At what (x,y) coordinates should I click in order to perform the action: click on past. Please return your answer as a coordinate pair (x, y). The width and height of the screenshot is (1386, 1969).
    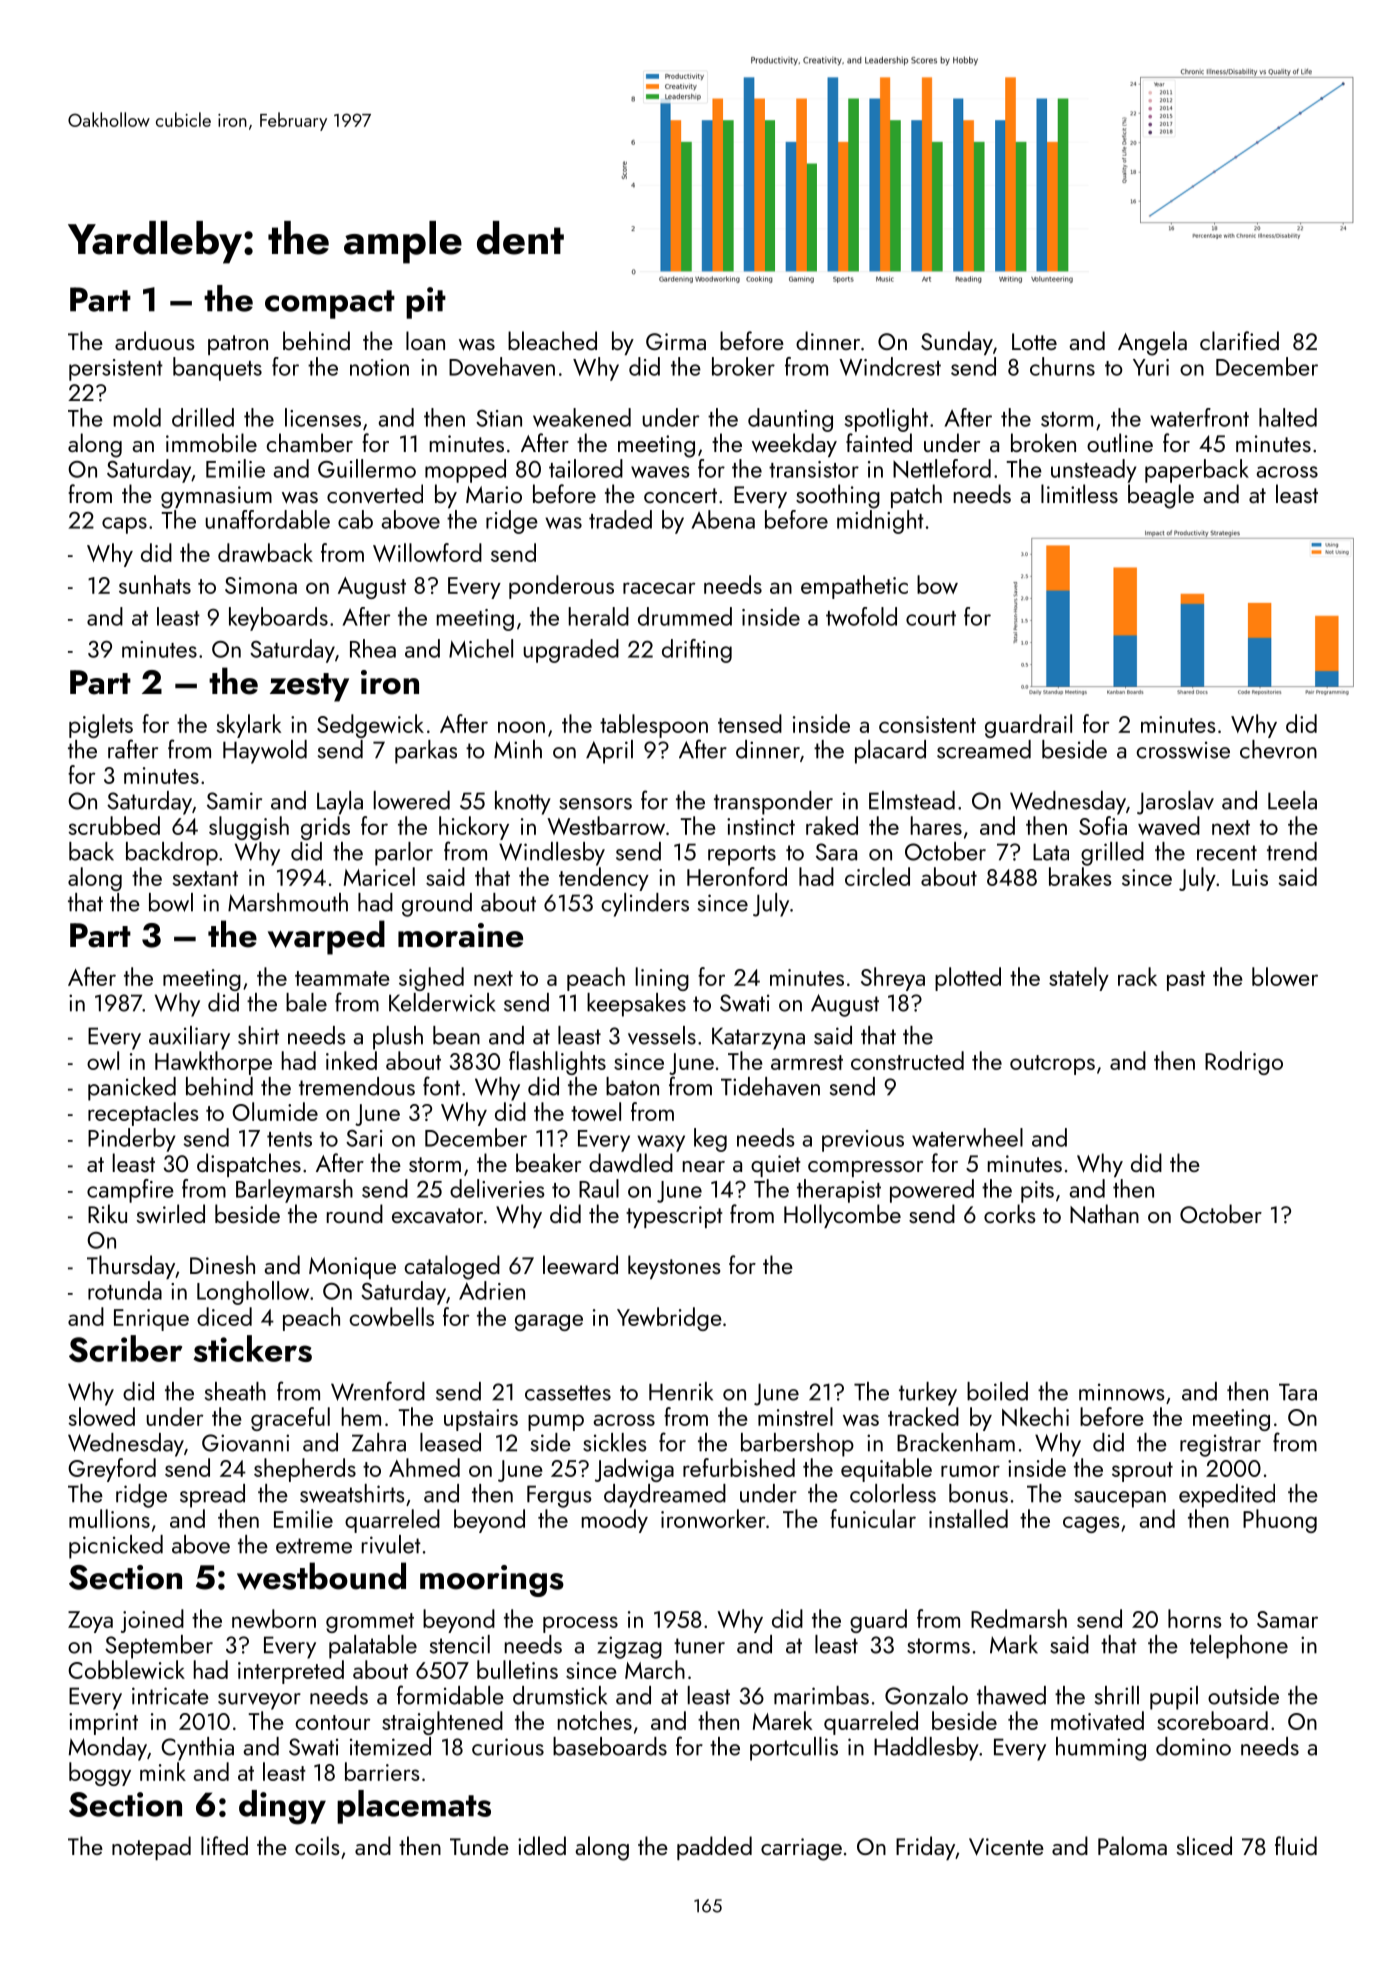
    Looking at the image, I should click on (1186, 981).
